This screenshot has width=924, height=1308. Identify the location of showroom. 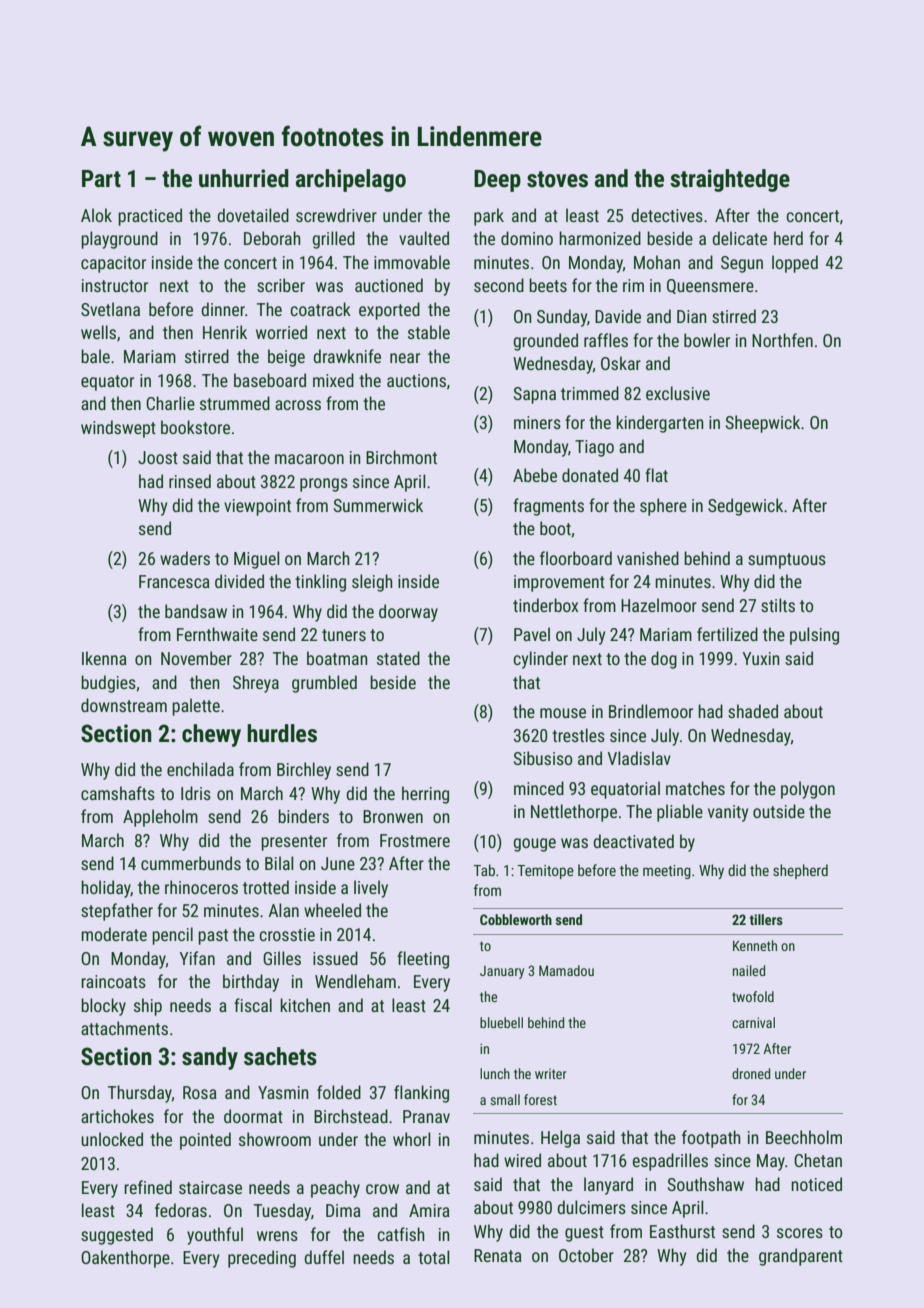
(275, 1139).
